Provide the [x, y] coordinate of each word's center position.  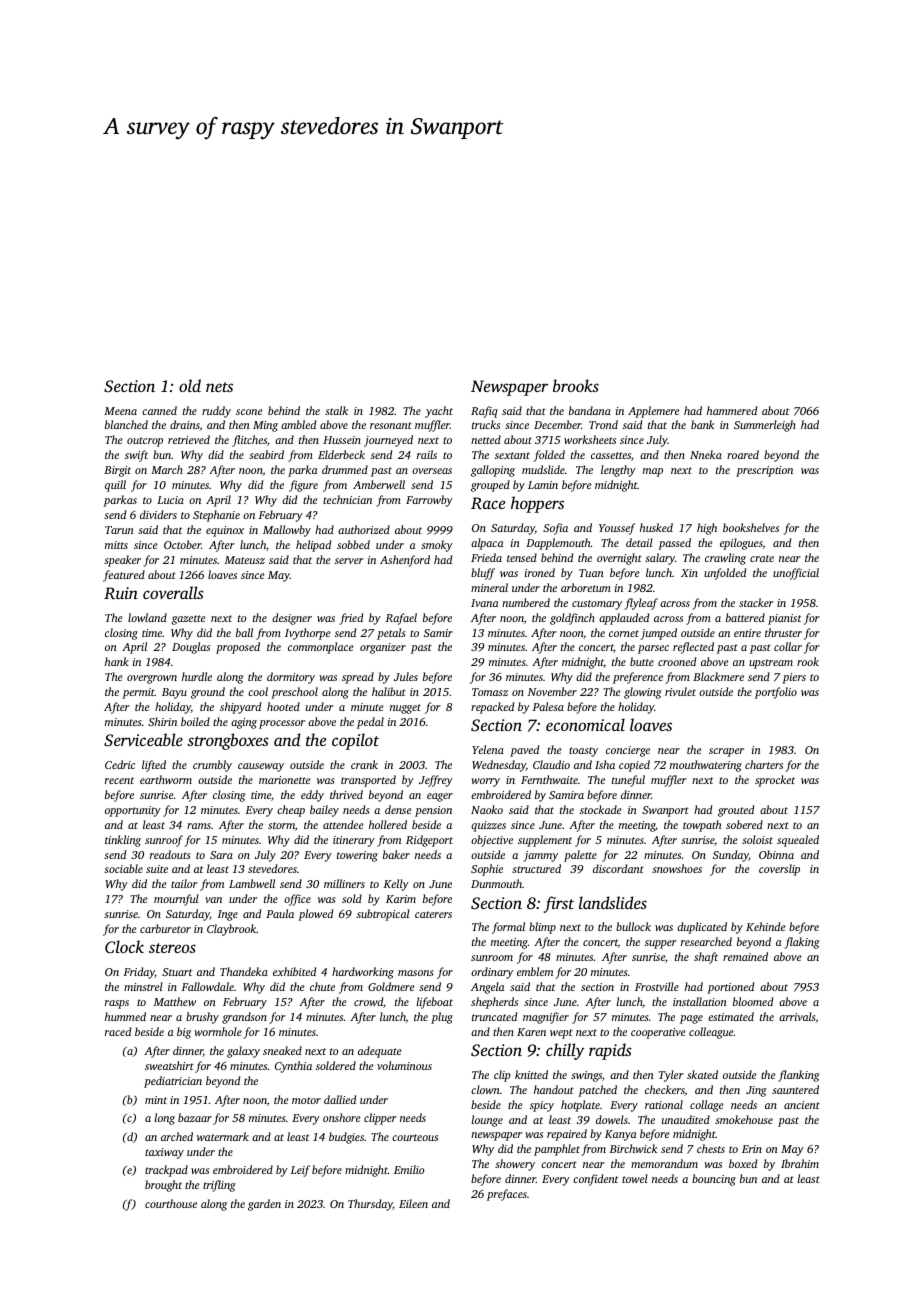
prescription [764, 471]
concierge [628, 751]
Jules [406, 676]
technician [347, 499]
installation [700, 1001]
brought [163, 1186]
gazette [189, 620]
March [167, 469]
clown [485, 1089]
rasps [117, 1004]
